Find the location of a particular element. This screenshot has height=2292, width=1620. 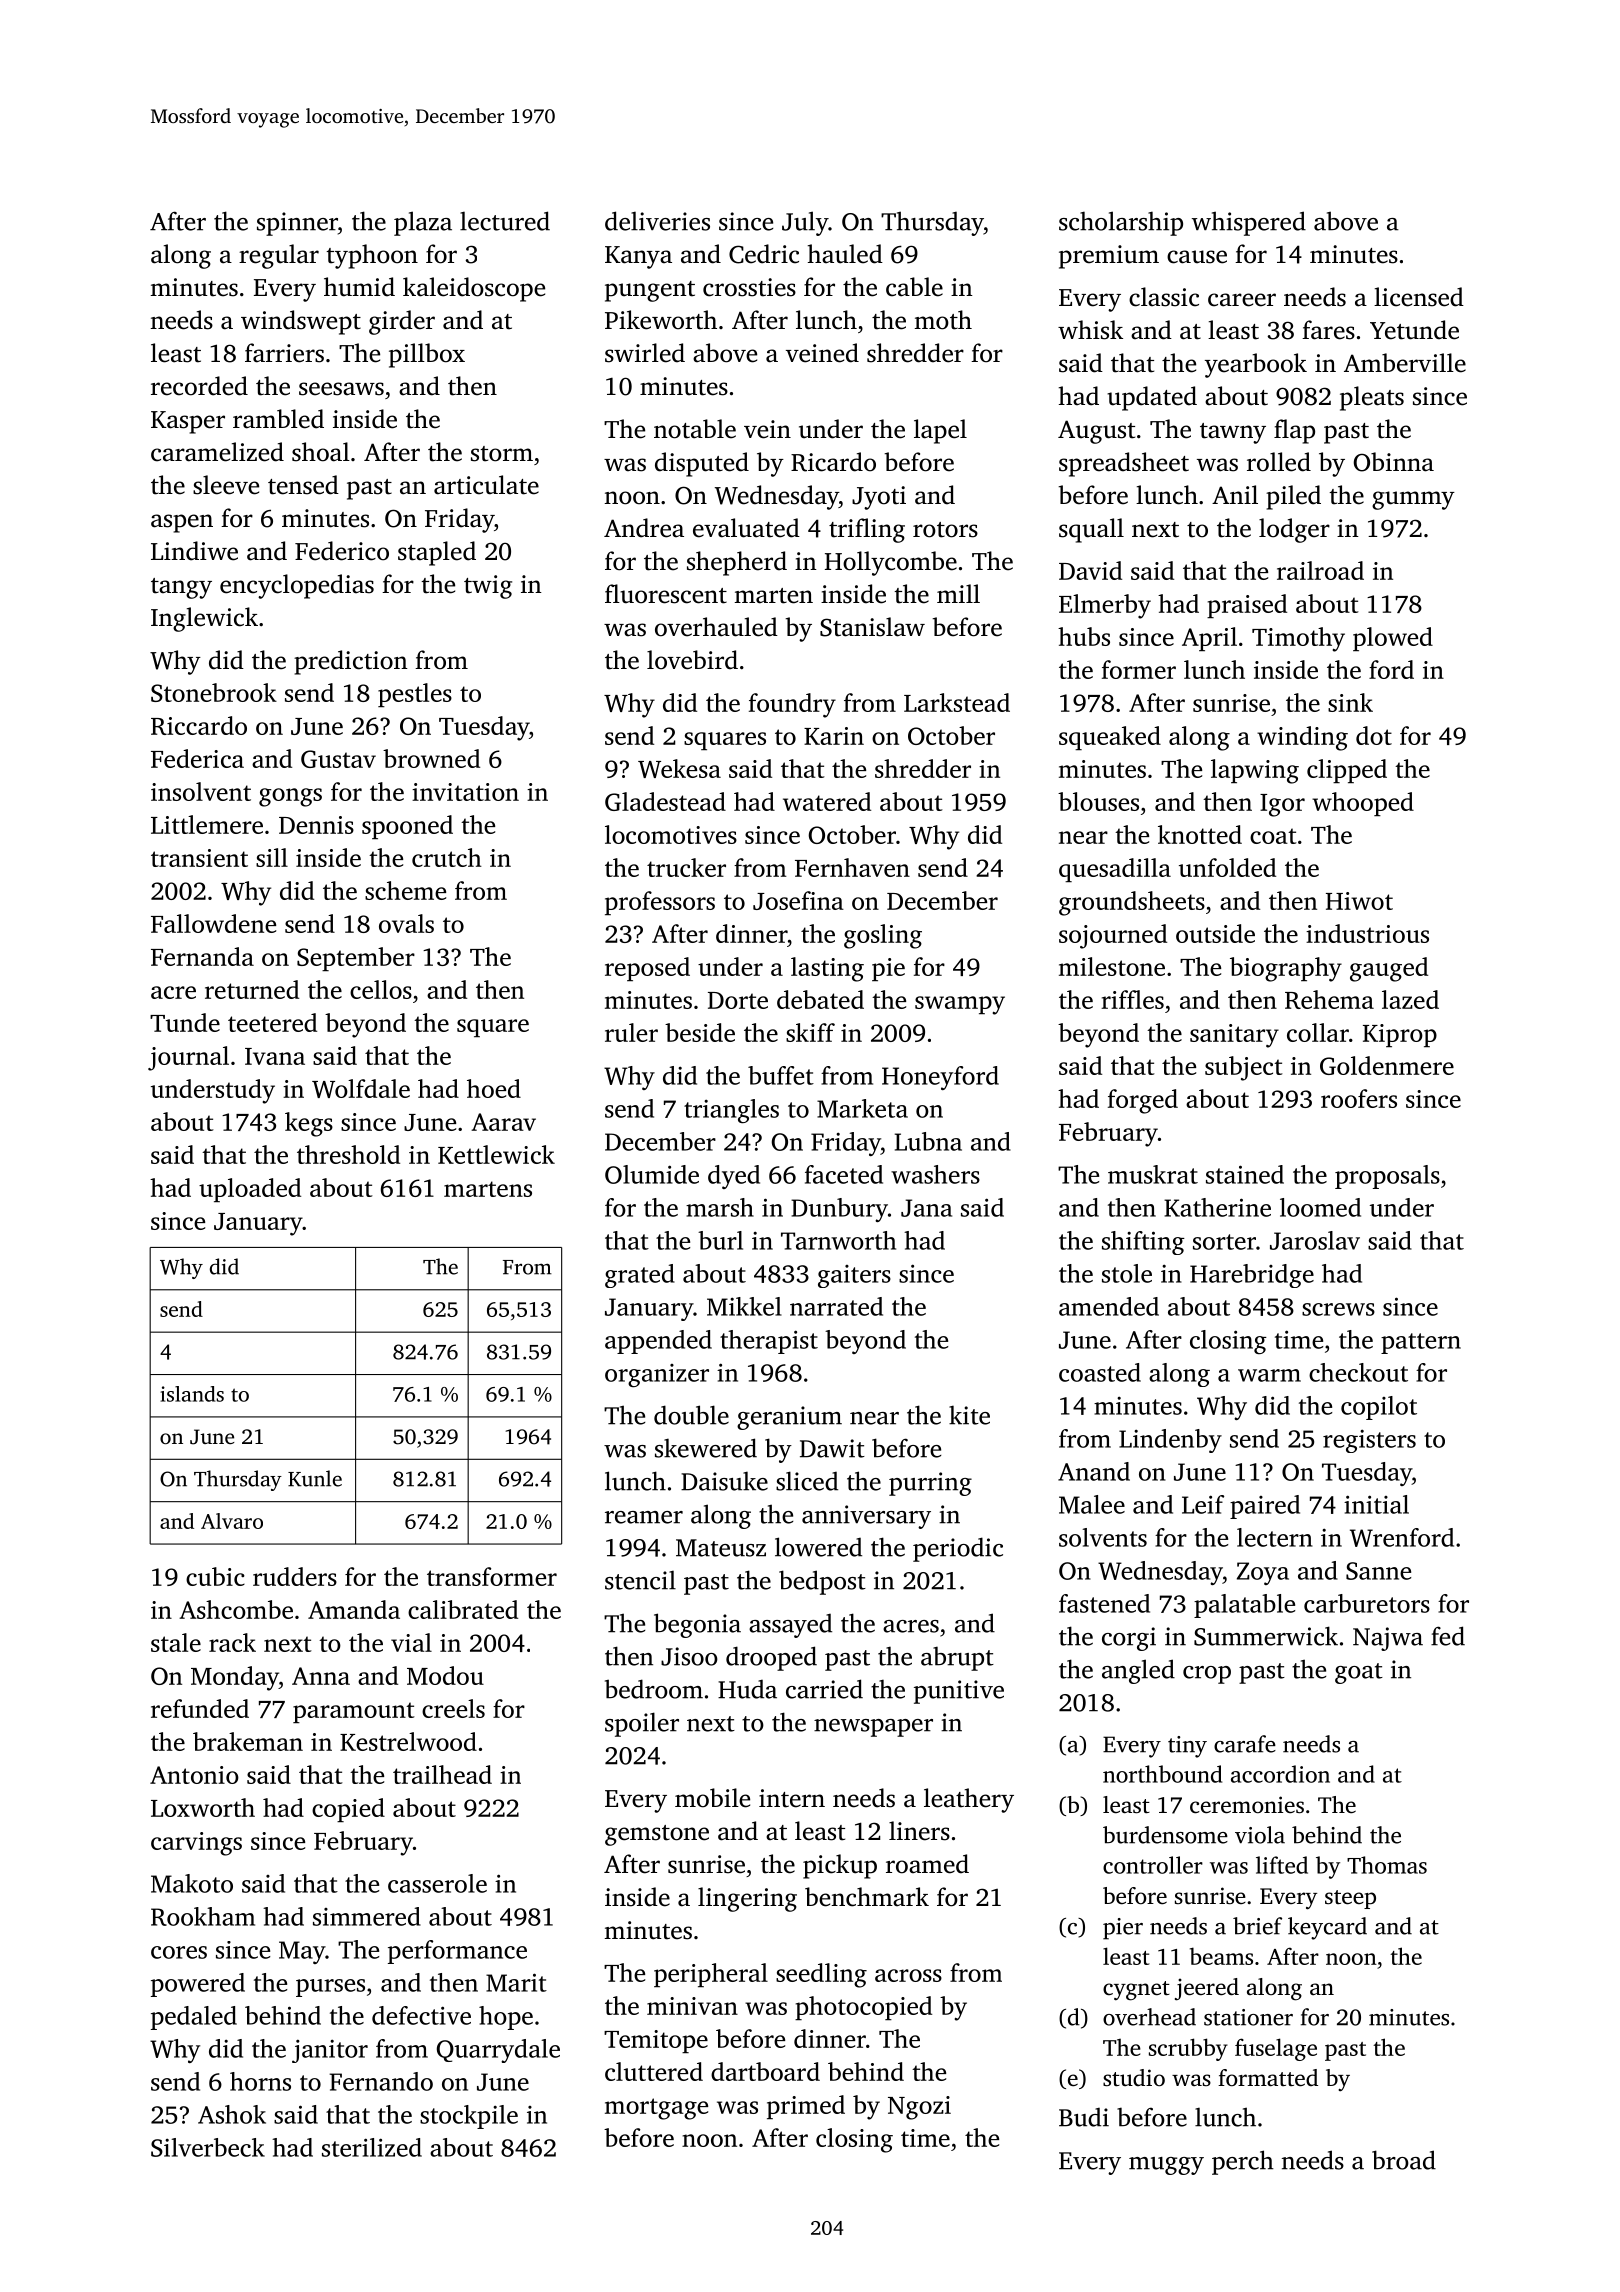

cubic is located at coordinates (215, 1576).
